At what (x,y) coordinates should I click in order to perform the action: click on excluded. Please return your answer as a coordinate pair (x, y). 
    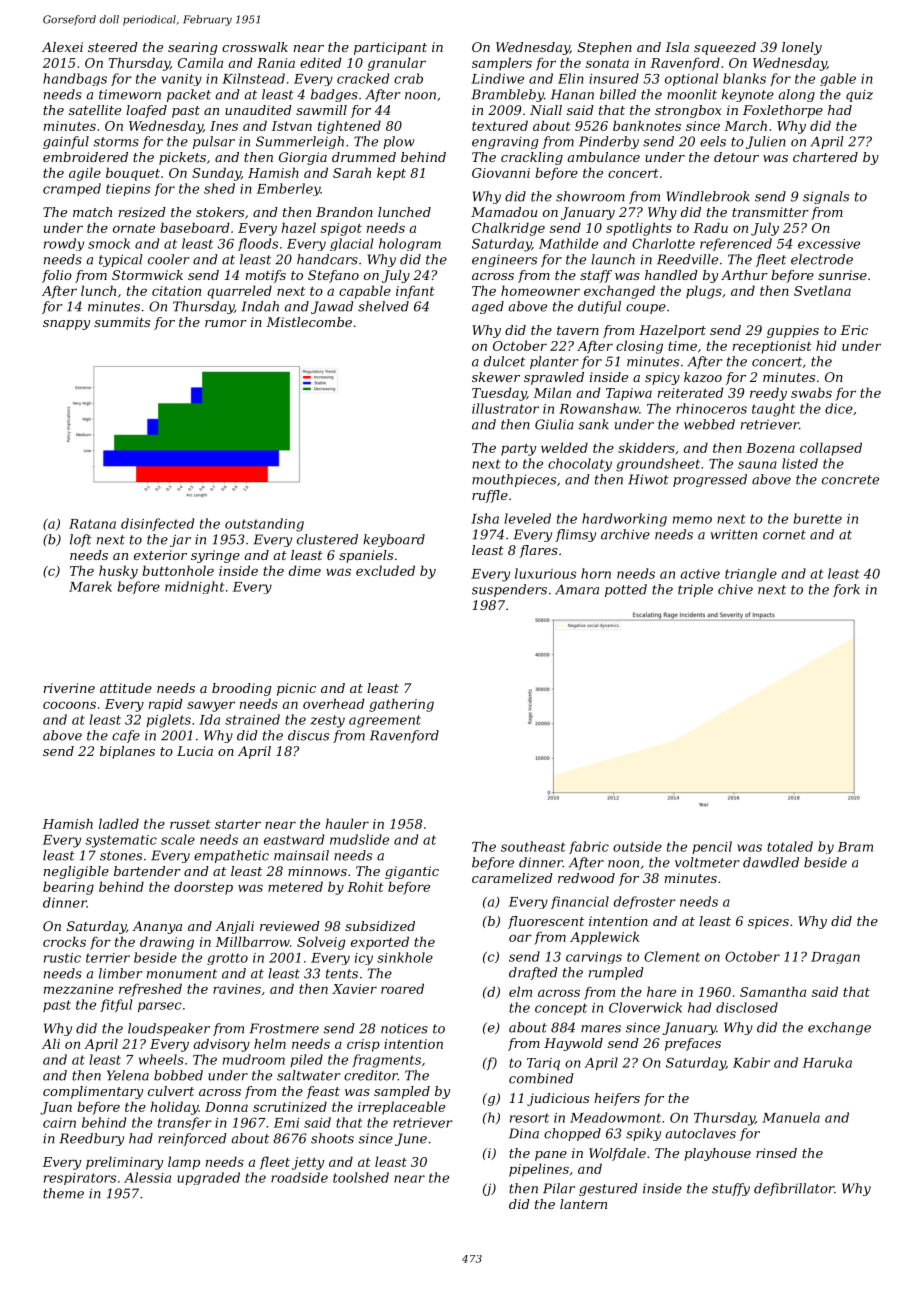
    Looking at the image, I should click on (385, 570).
